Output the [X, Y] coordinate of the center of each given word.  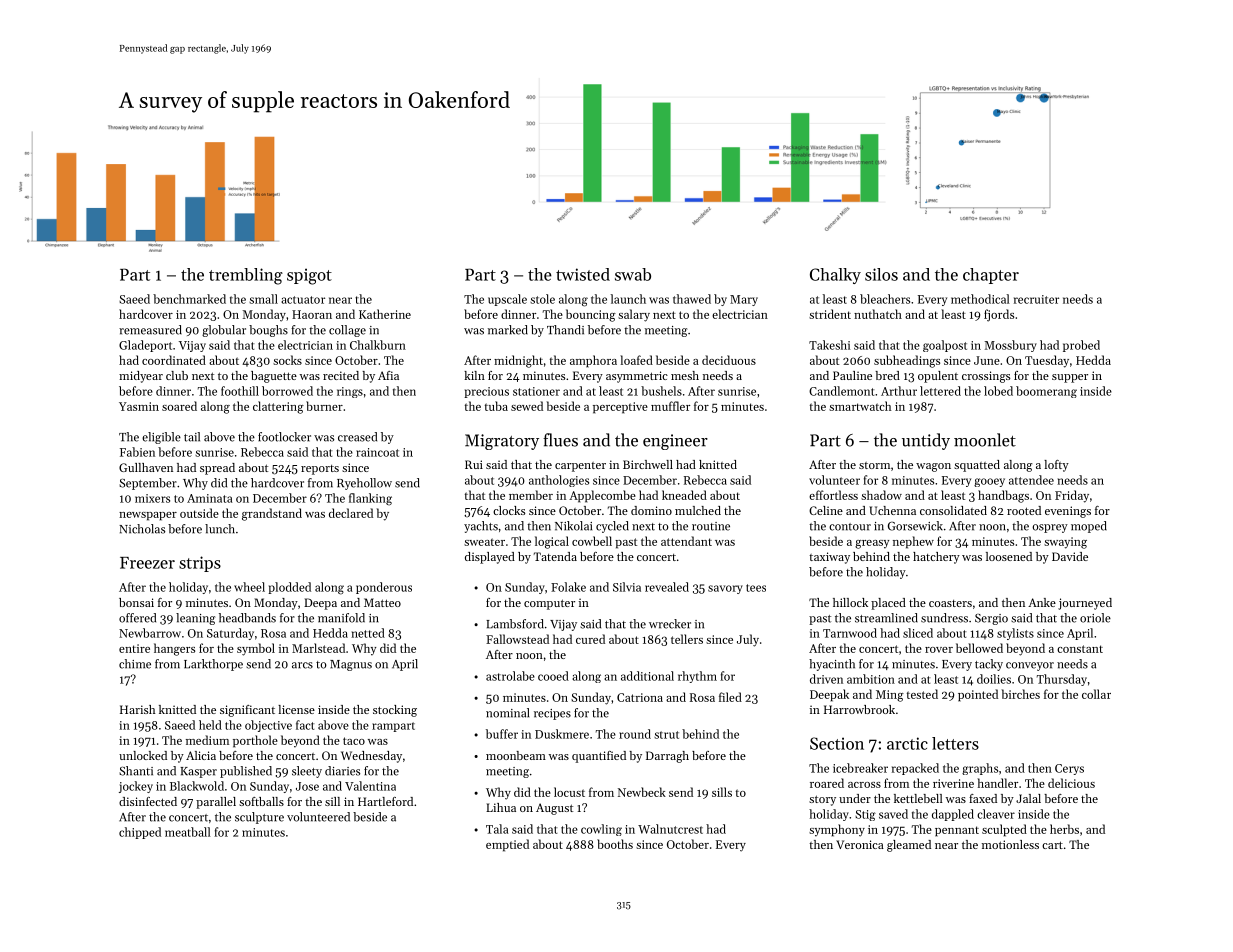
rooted [1024, 510]
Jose [307, 786]
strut [666, 735]
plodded [289, 588]
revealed [667, 587]
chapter [991, 276]
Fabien [137, 452]
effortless [833, 495]
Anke [1042, 602]
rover [939, 650]
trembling [246, 276]
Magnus [351, 665]
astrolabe [510, 676]
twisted [583, 274]
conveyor [1030, 666]
